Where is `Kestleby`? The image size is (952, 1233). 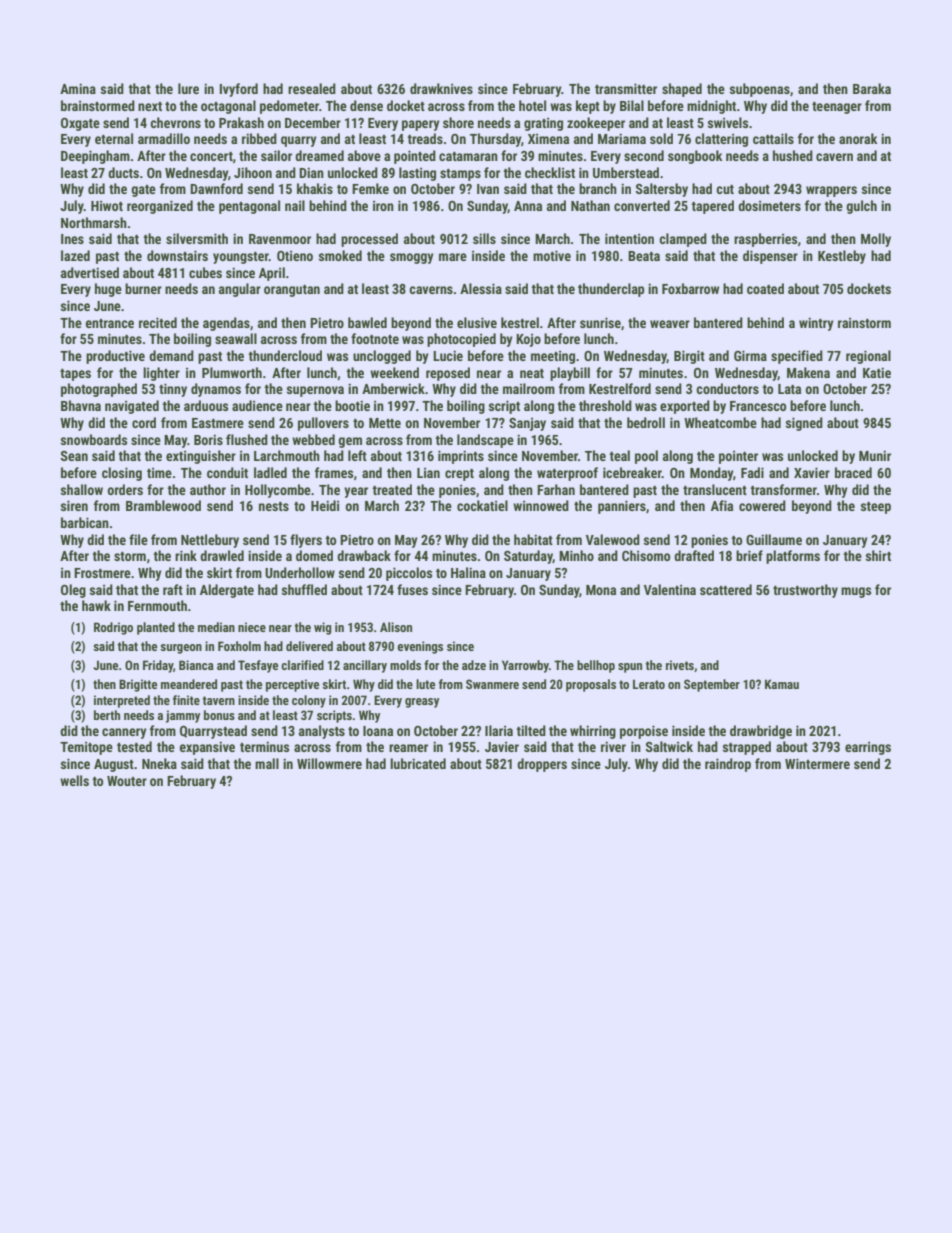
Kestleby is located at coordinates (842, 257).
